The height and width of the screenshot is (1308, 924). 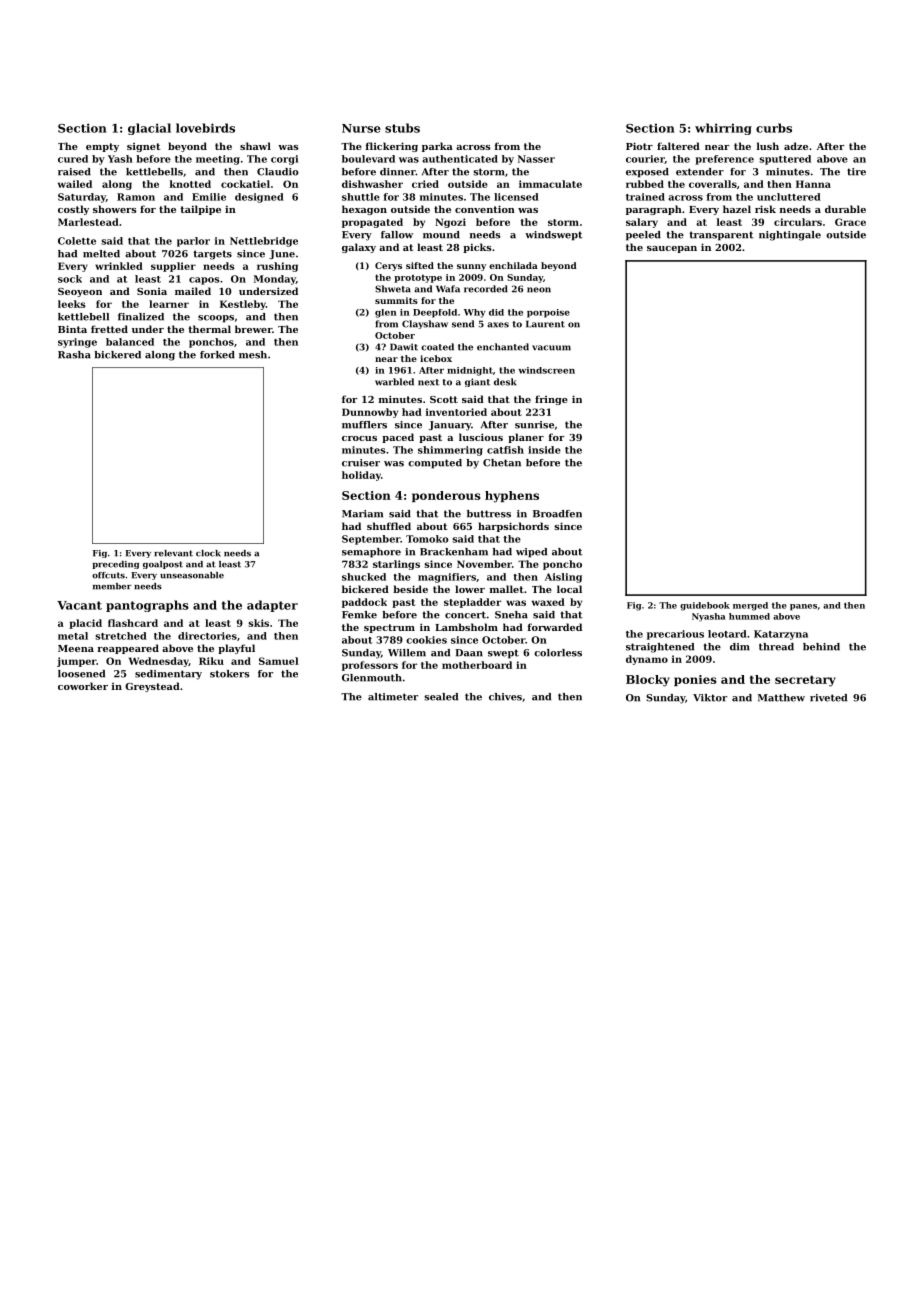 I want to click on chives, so click(x=505, y=697).
